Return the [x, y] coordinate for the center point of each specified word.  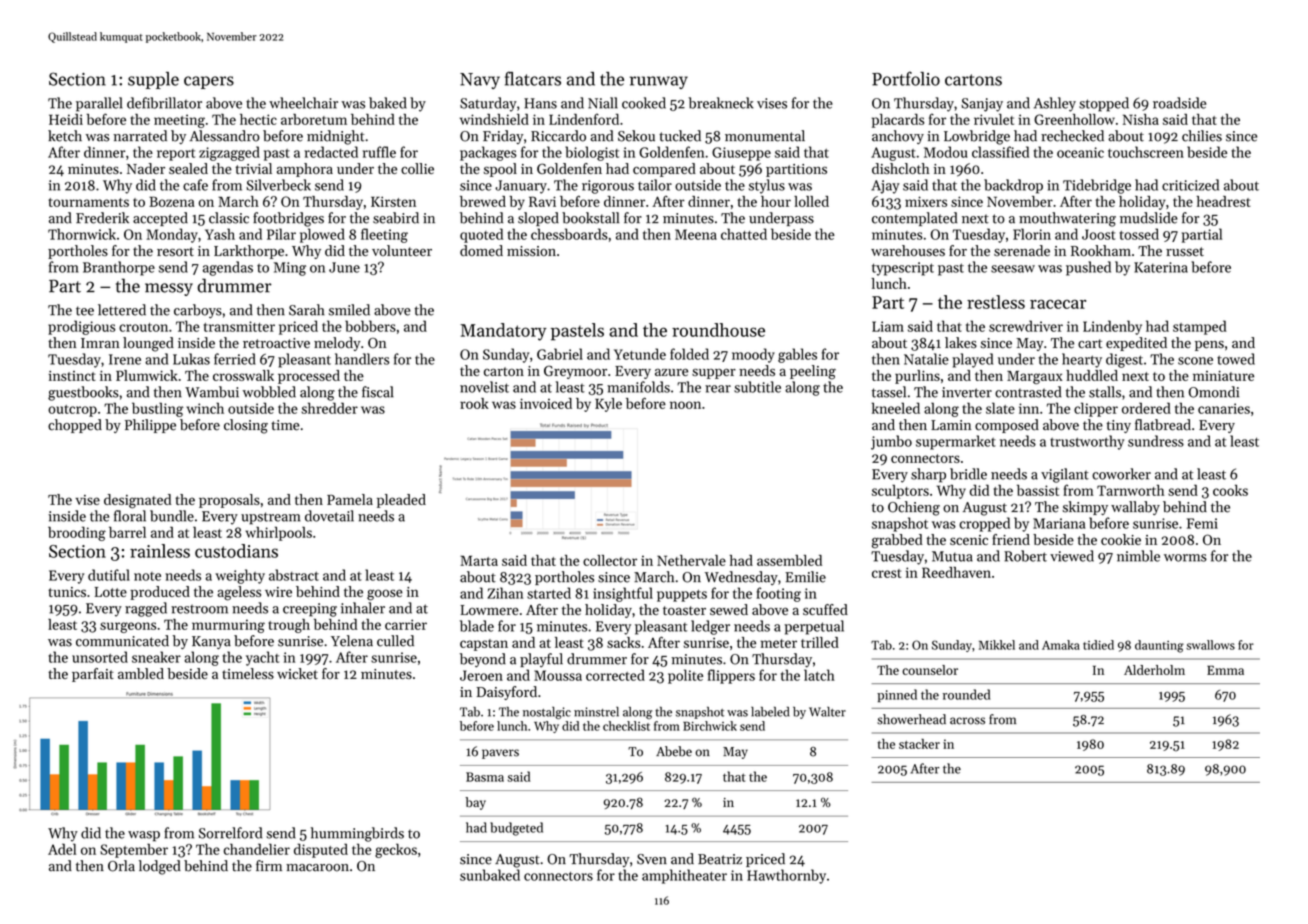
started [549, 593]
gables [797, 355]
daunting [1159, 646]
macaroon [317, 868]
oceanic [1080, 152]
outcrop [72, 411]
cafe [195, 185]
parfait [93, 675]
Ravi [542, 201]
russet [1185, 251]
